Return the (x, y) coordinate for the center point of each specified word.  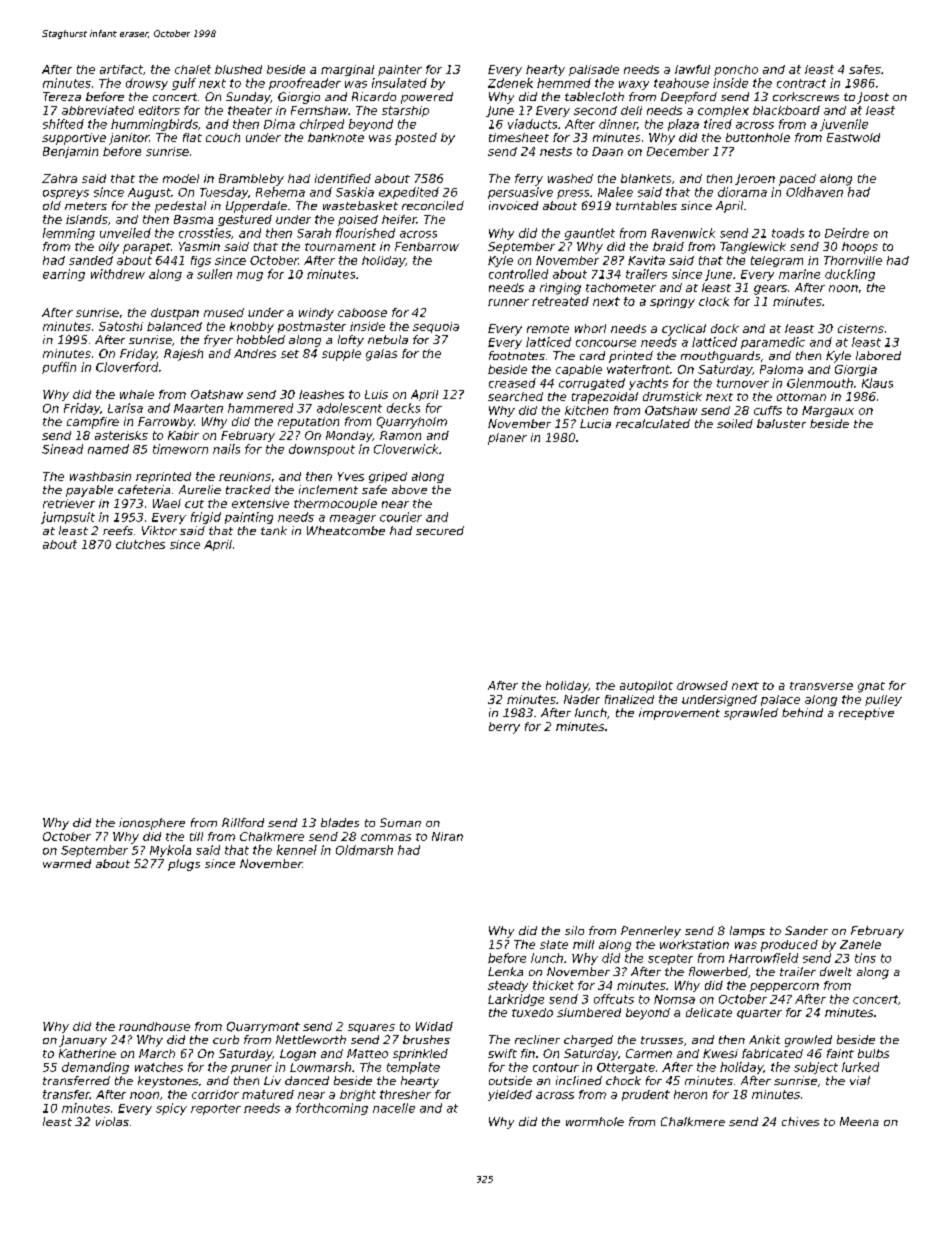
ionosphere (152, 824)
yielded (510, 1095)
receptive (866, 714)
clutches (140, 544)
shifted (63, 124)
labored (878, 355)
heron (690, 1094)
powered (427, 98)
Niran (447, 836)
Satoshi (121, 326)
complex (723, 111)
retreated (560, 301)
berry (504, 728)
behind (802, 712)
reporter (216, 1109)
